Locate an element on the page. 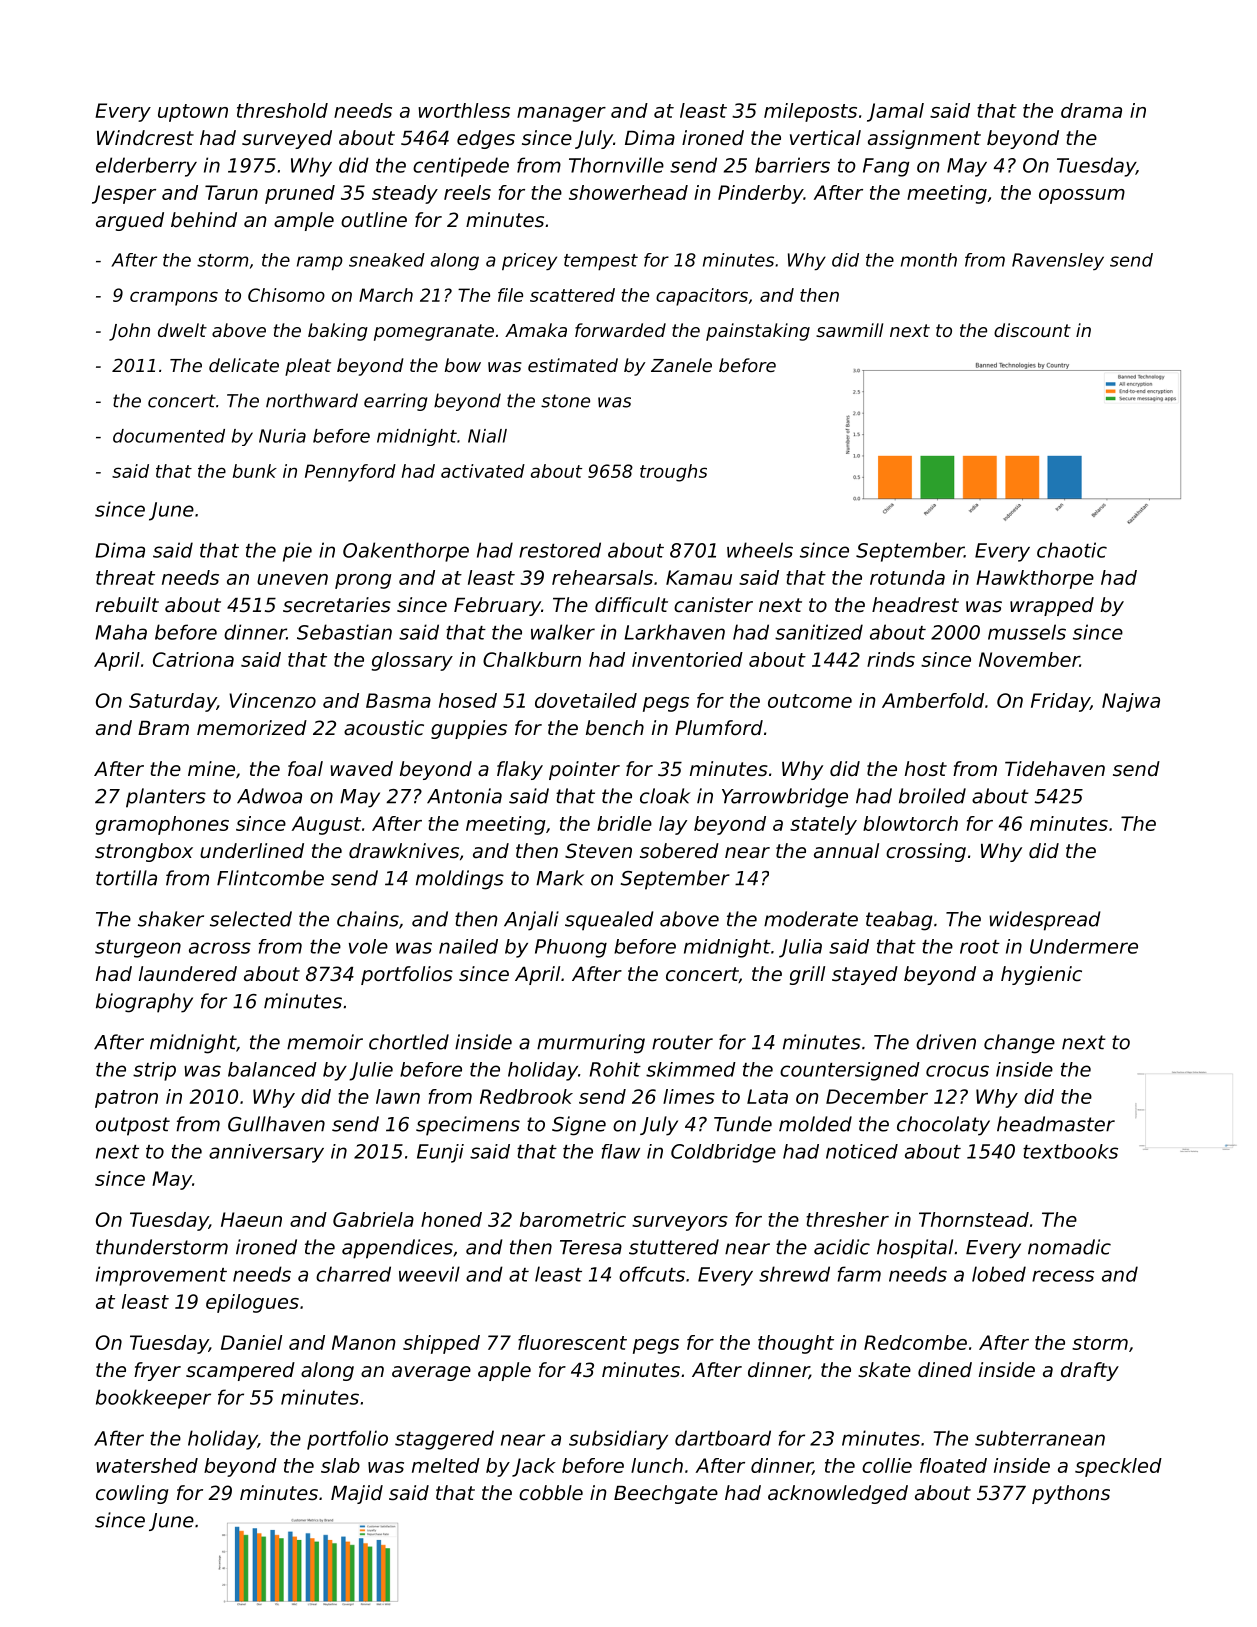 The image size is (1257, 1627). scampered is located at coordinates (240, 1371).
